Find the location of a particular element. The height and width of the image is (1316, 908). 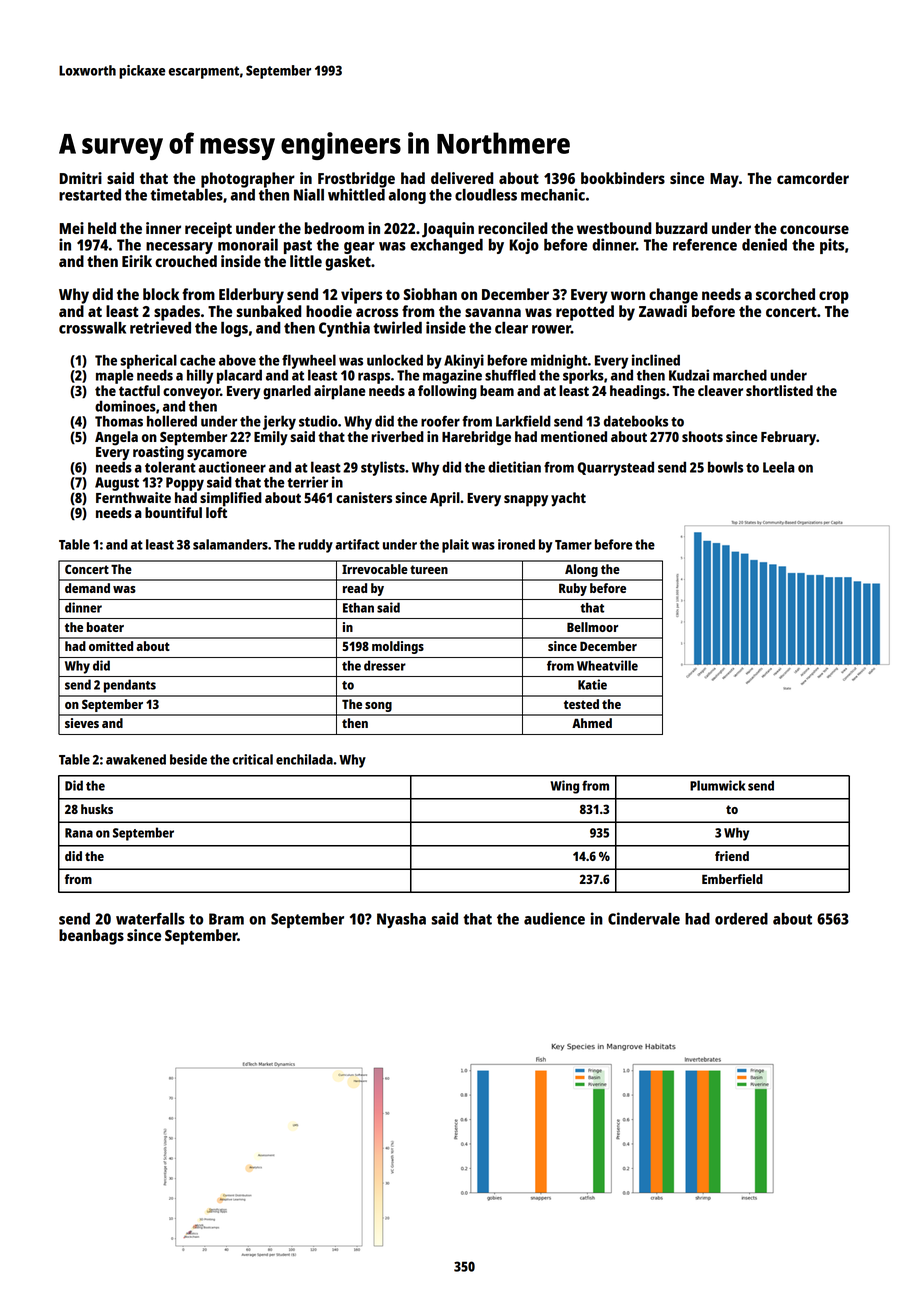

beanbags is located at coordinates (91, 937).
